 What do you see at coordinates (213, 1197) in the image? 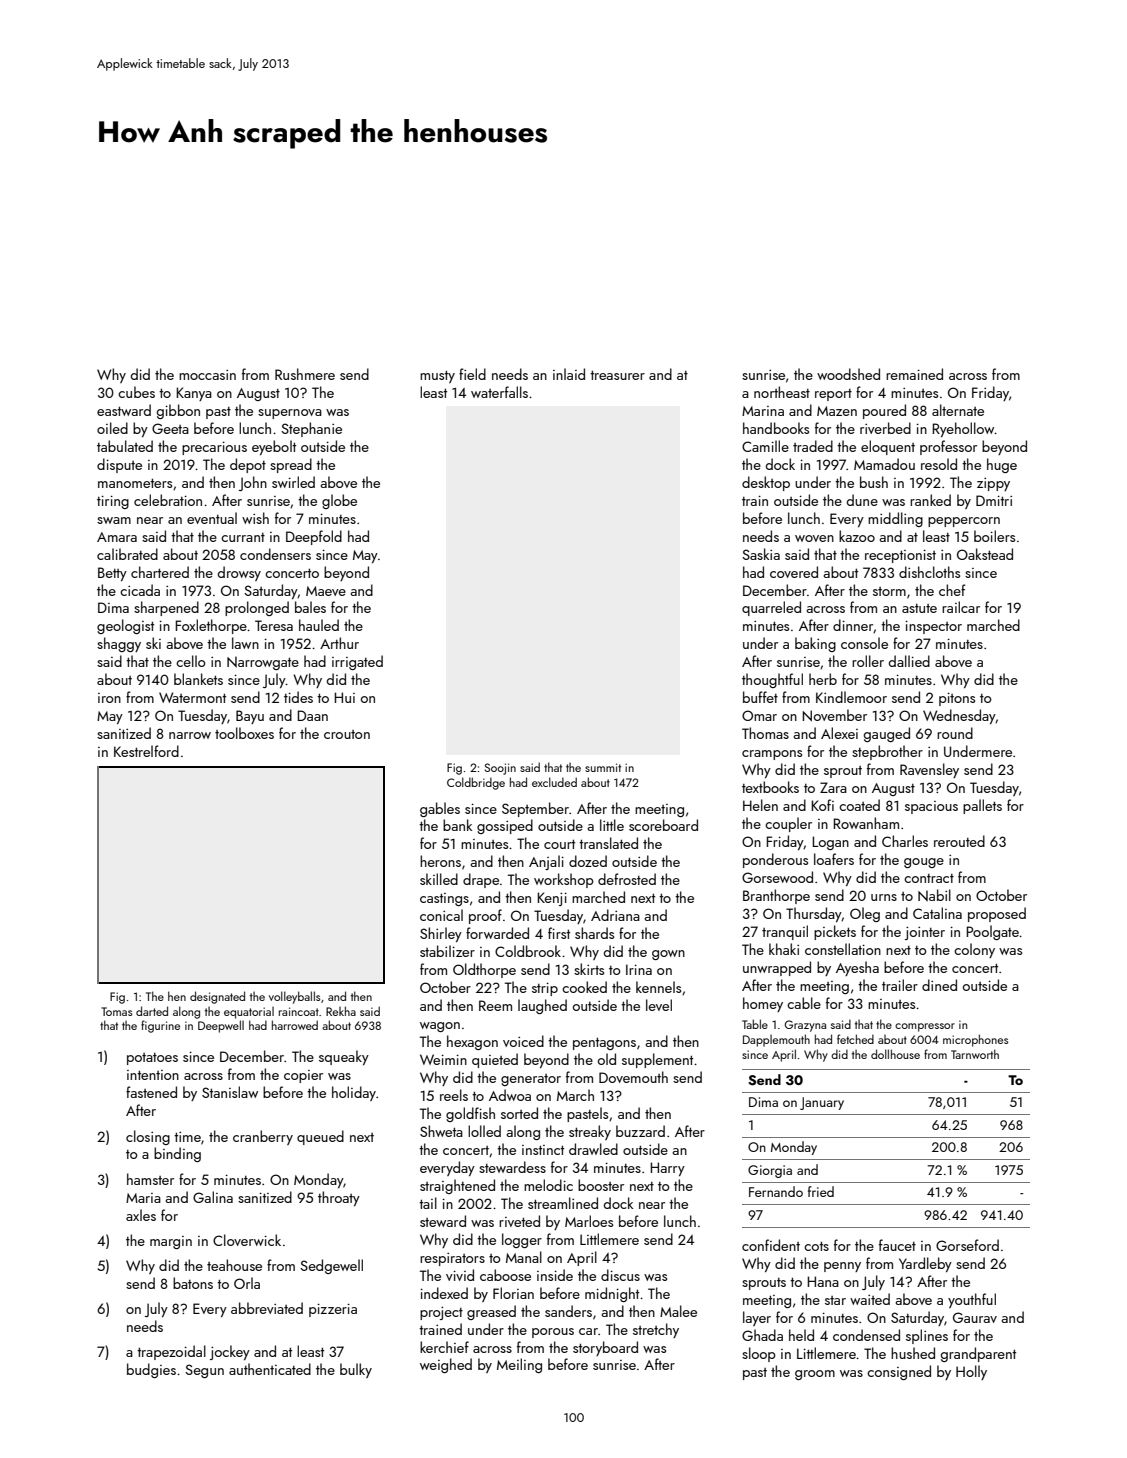
I see `Galina` at bounding box center [213, 1197].
